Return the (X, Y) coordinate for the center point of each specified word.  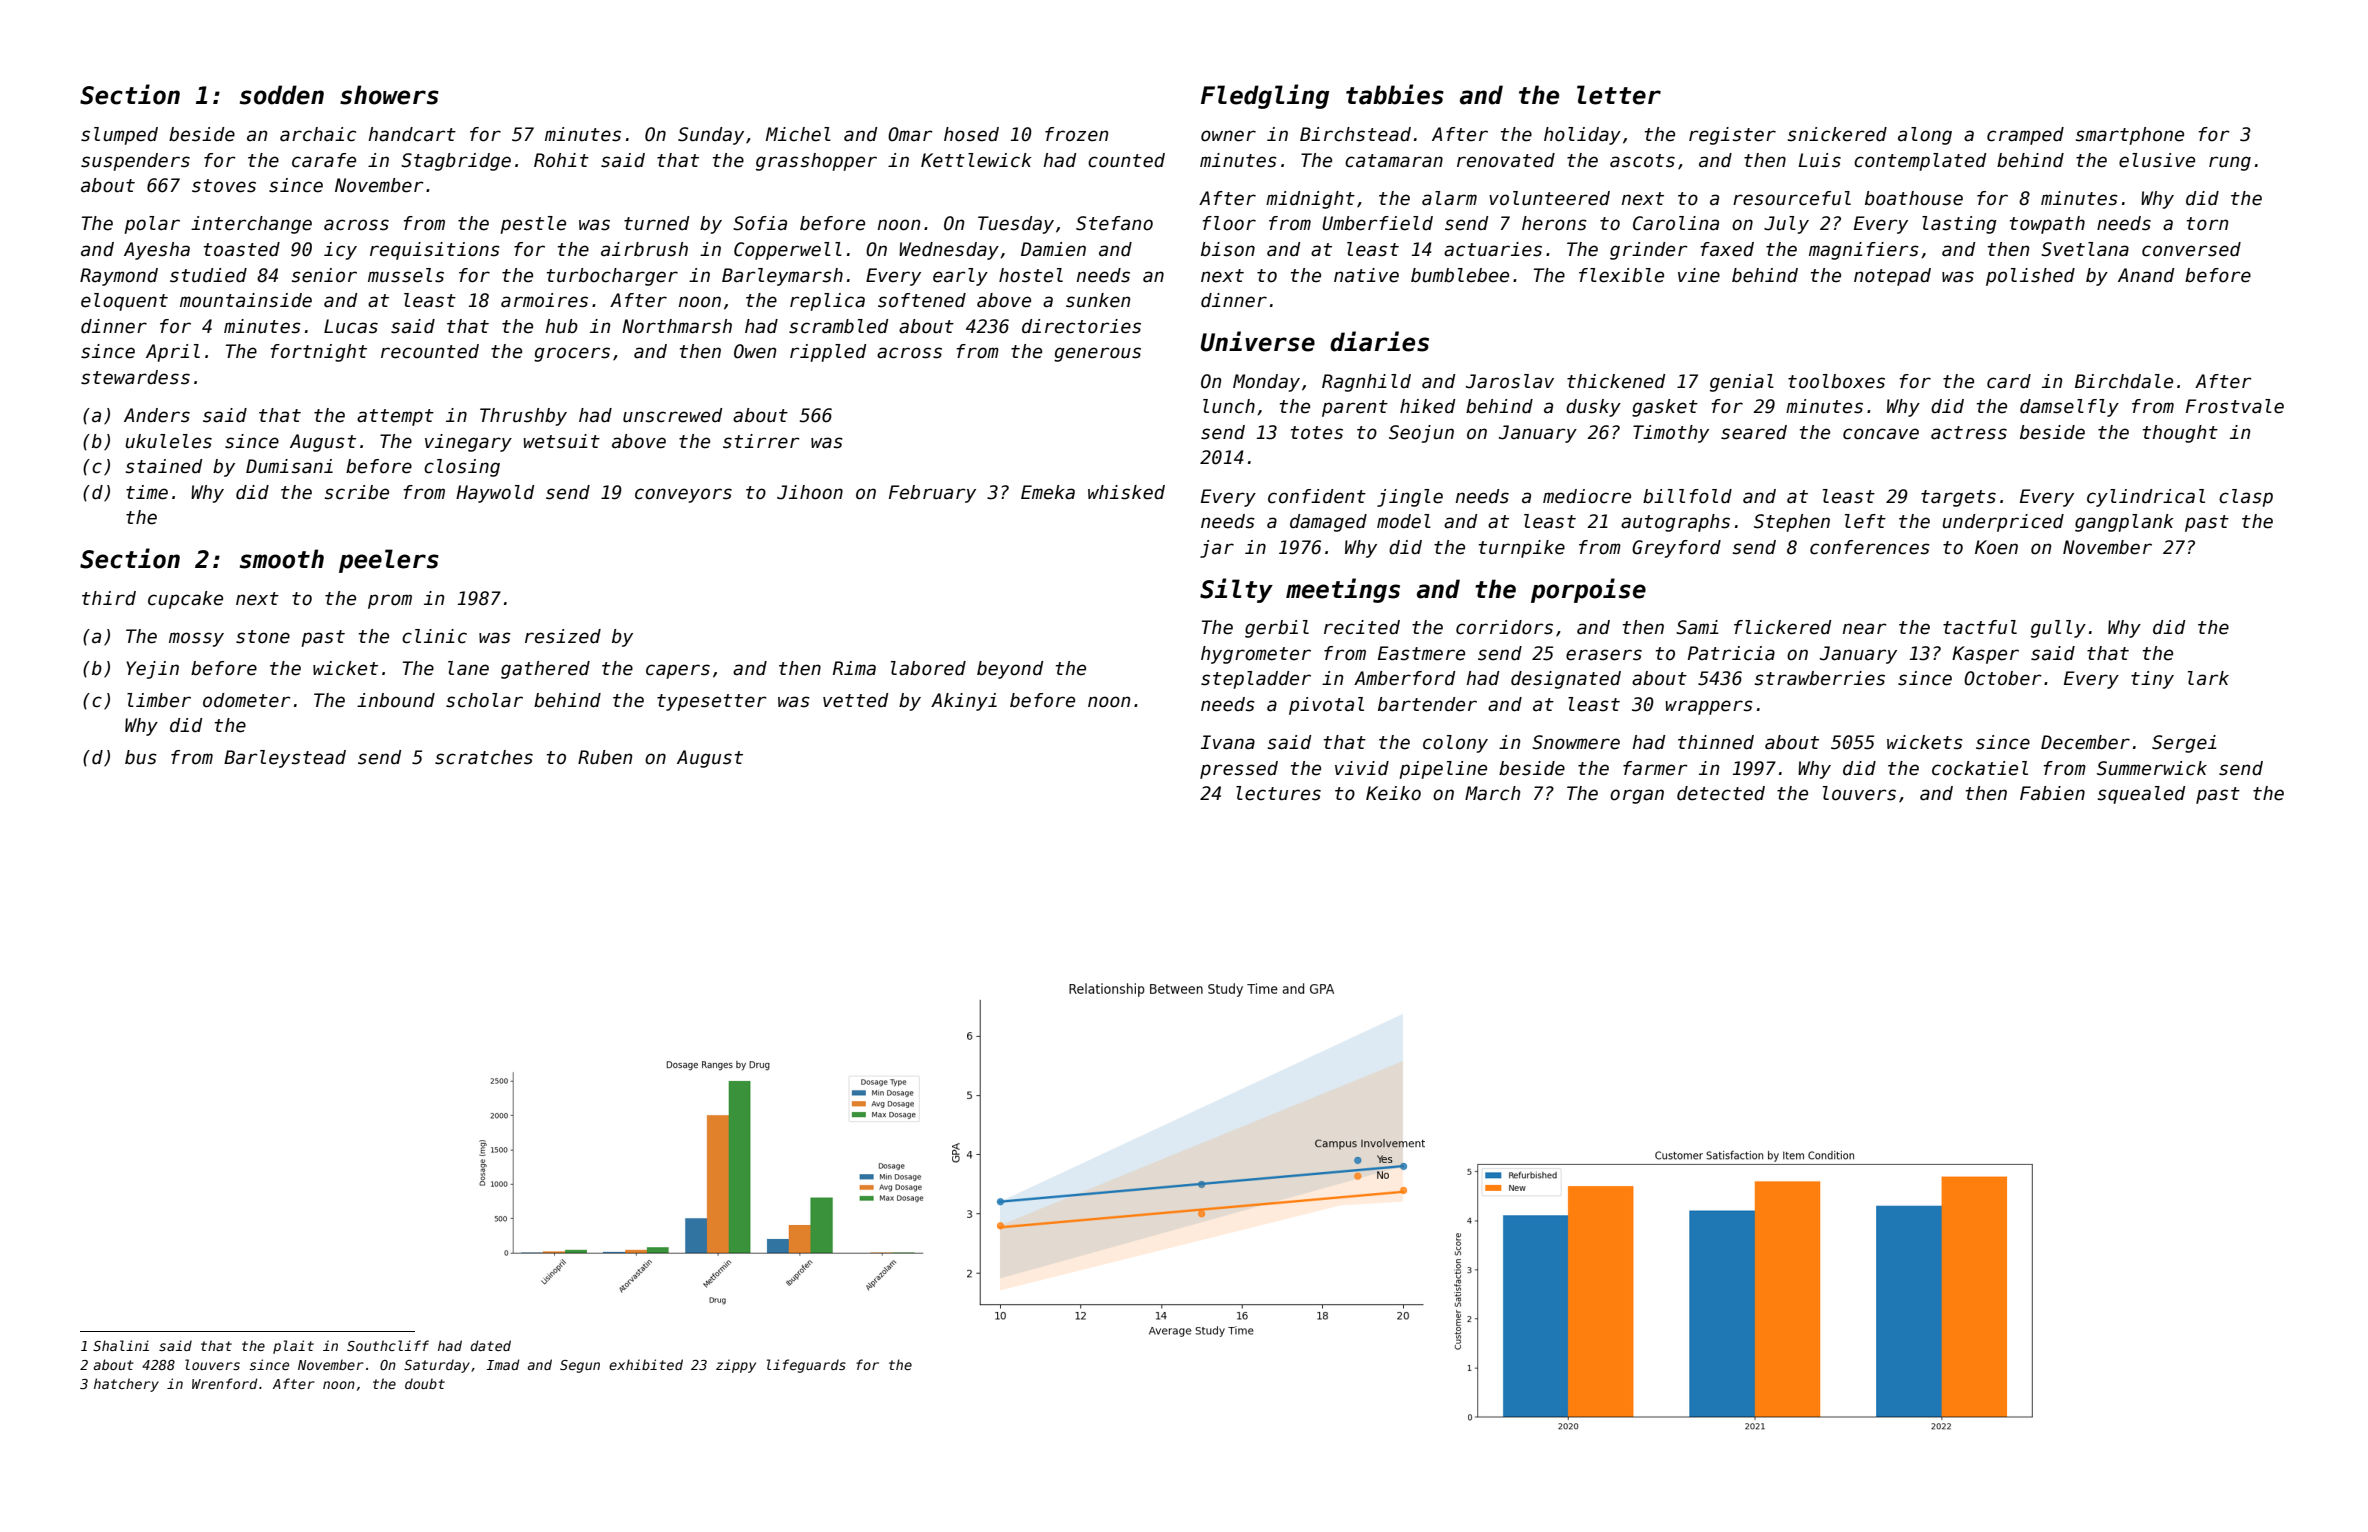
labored (928, 668)
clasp (2246, 498)
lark (2208, 678)
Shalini (121, 1345)
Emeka (1048, 492)
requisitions (435, 251)
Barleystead (285, 759)
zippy (736, 1366)
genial (1742, 383)
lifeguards (806, 1366)
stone (263, 637)
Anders (157, 415)
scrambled (838, 326)
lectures (1278, 793)
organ (1637, 796)
